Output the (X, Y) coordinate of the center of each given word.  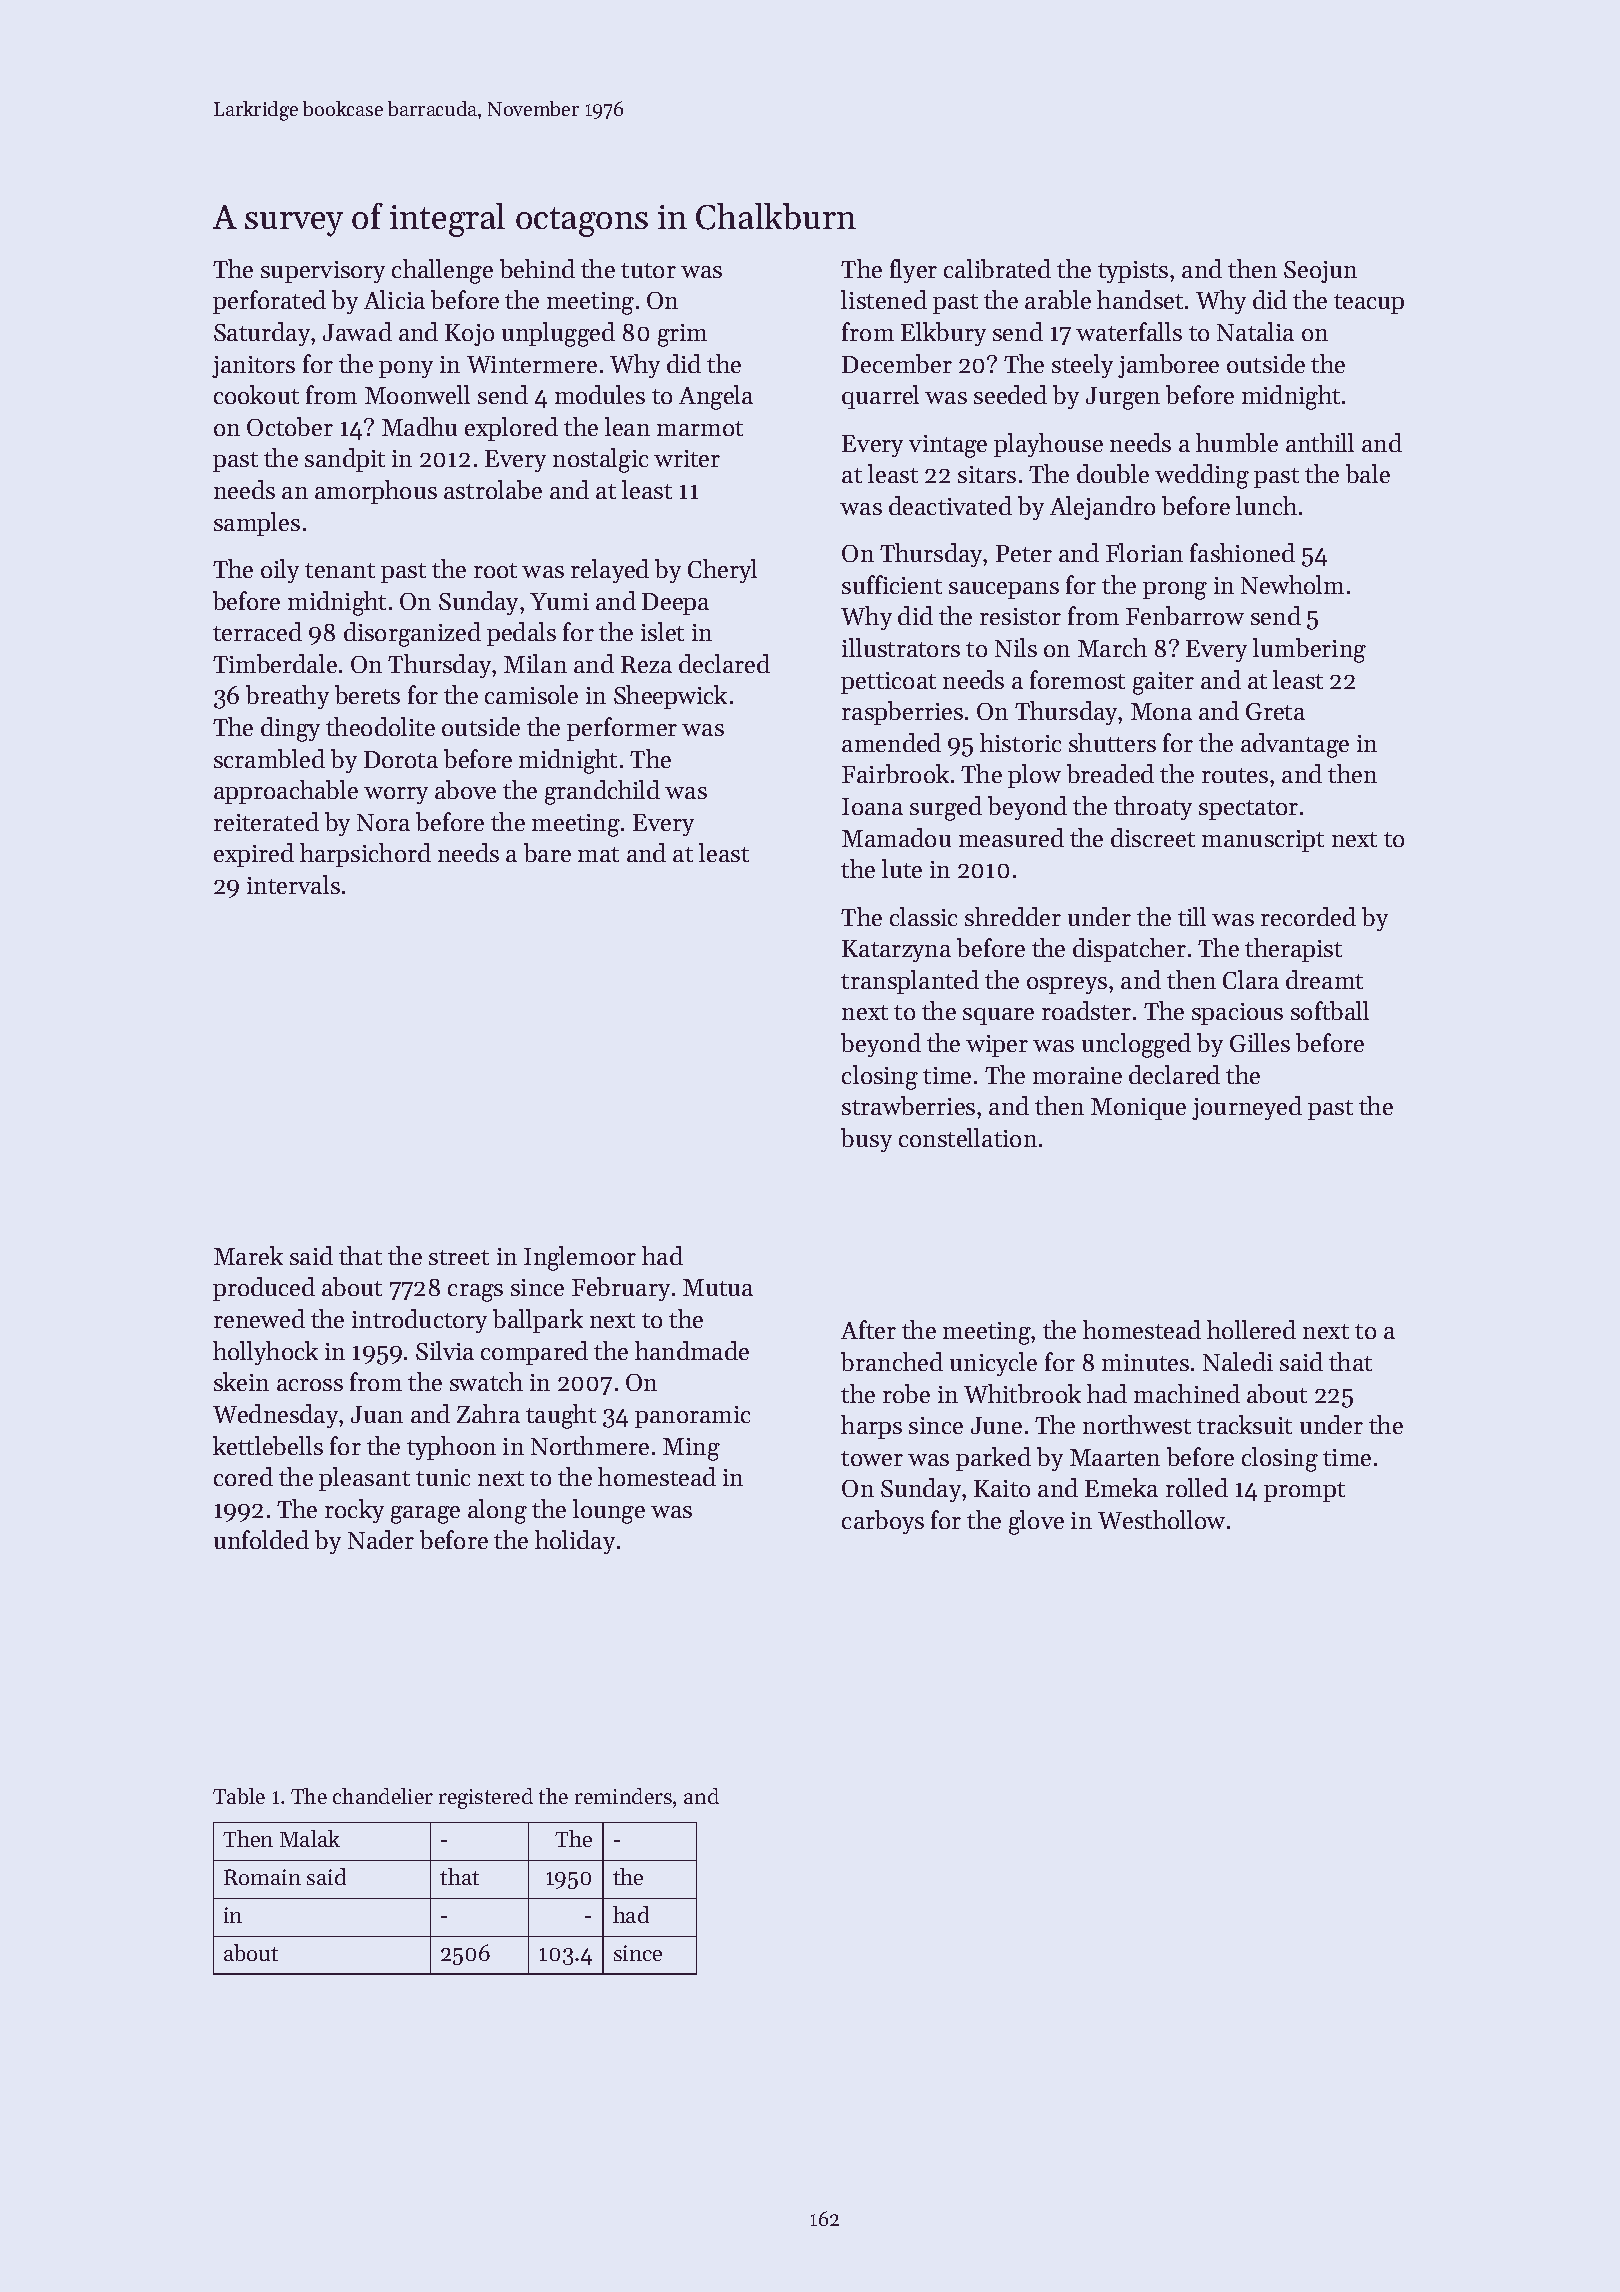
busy (866, 1140)
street (459, 1257)
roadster (1086, 1010)
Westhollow (1161, 1519)
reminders (623, 1796)
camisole (531, 694)
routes (1235, 775)
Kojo (469, 335)
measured (1011, 837)
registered (486, 1798)
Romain (262, 1877)
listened (884, 299)
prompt (1304, 1492)
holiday (575, 1542)
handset (1140, 299)
